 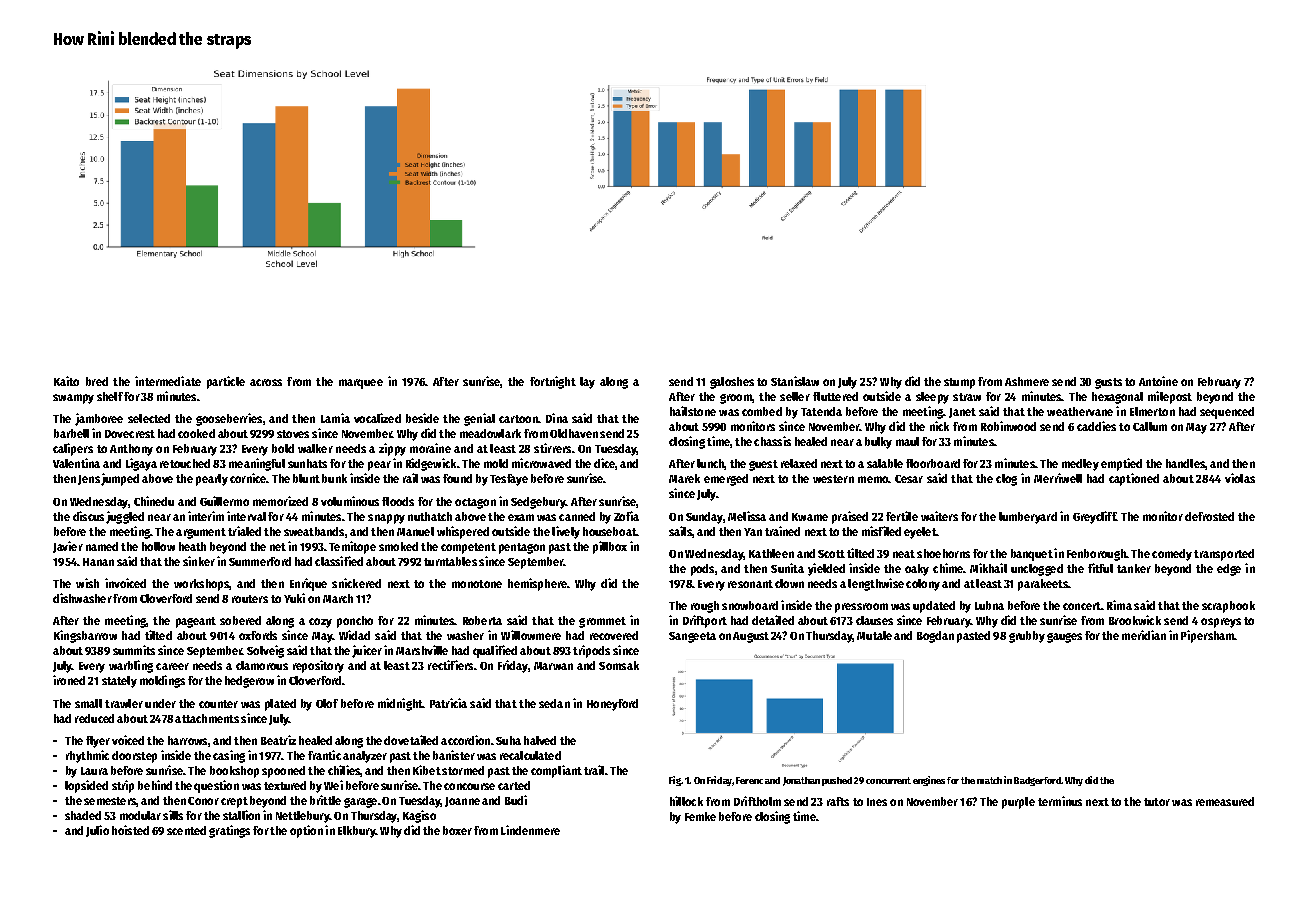 What do you see at coordinates (821, 411) in the screenshot?
I see `Tatenda` at bounding box center [821, 411].
